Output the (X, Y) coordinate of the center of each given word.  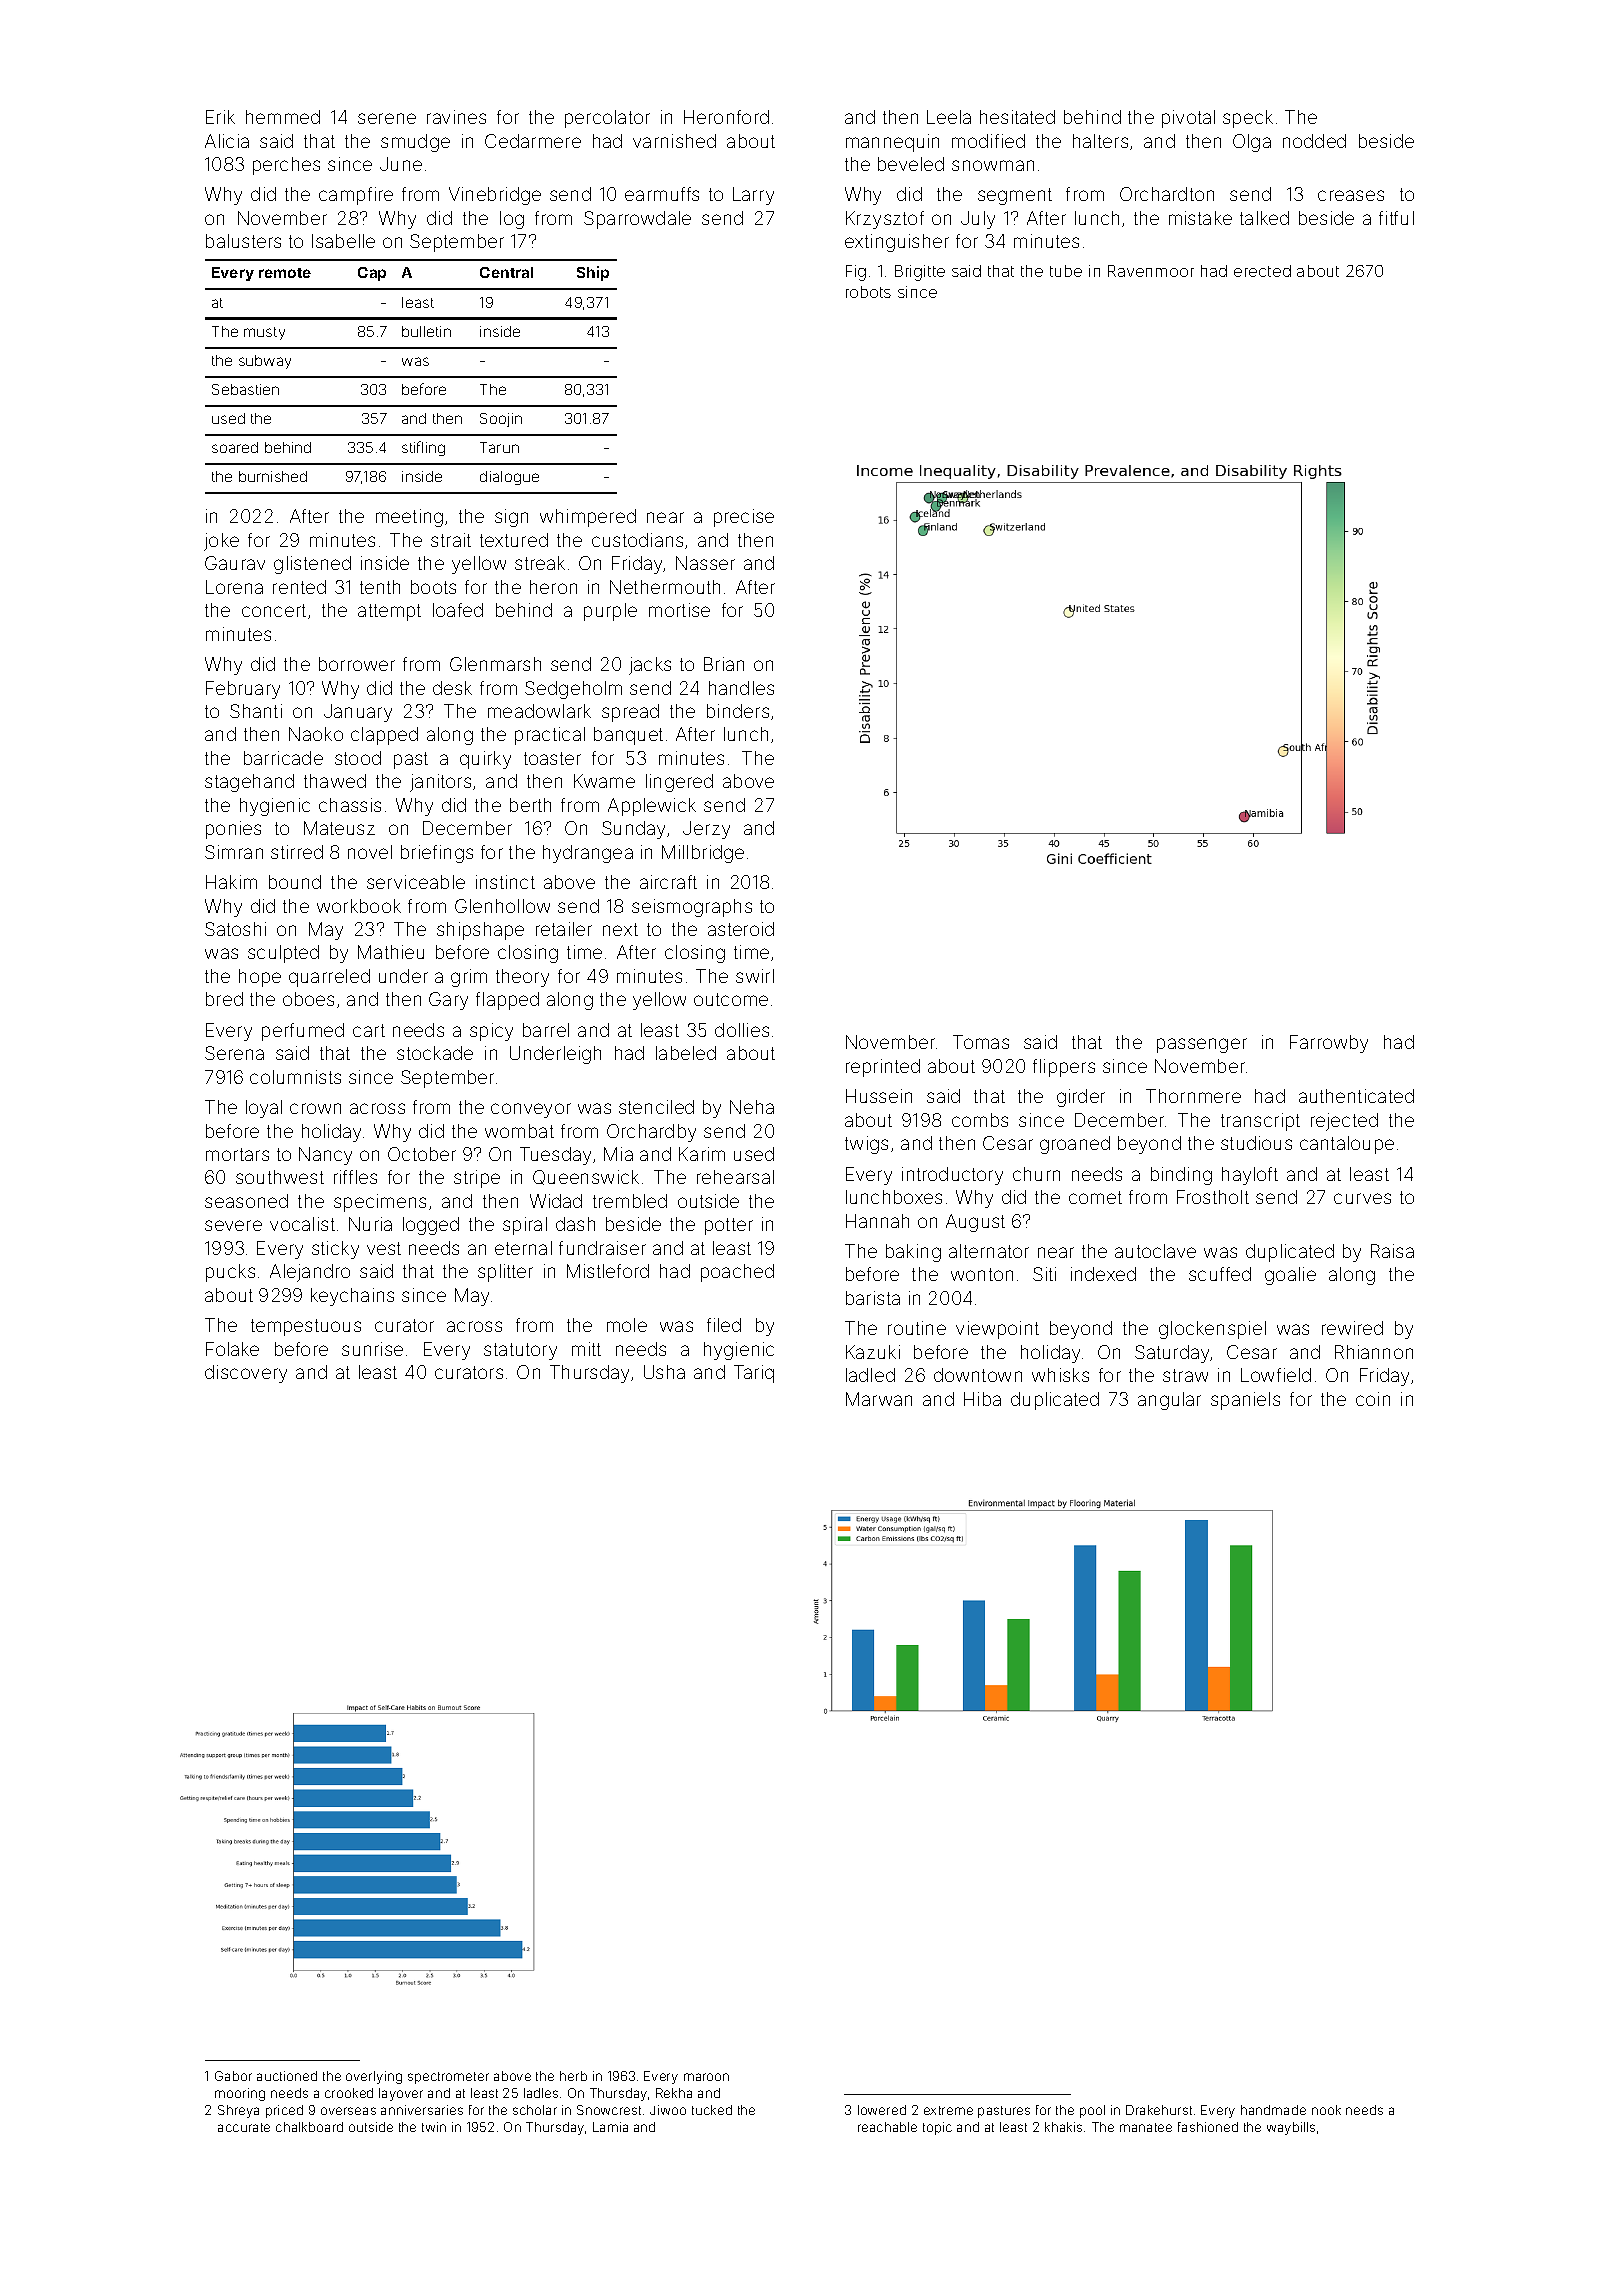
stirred (297, 852)
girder (1081, 1098)
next (620, 929)
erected (1262, 271)
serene (387, 118)
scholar (535, 2110)
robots (868, 292)
